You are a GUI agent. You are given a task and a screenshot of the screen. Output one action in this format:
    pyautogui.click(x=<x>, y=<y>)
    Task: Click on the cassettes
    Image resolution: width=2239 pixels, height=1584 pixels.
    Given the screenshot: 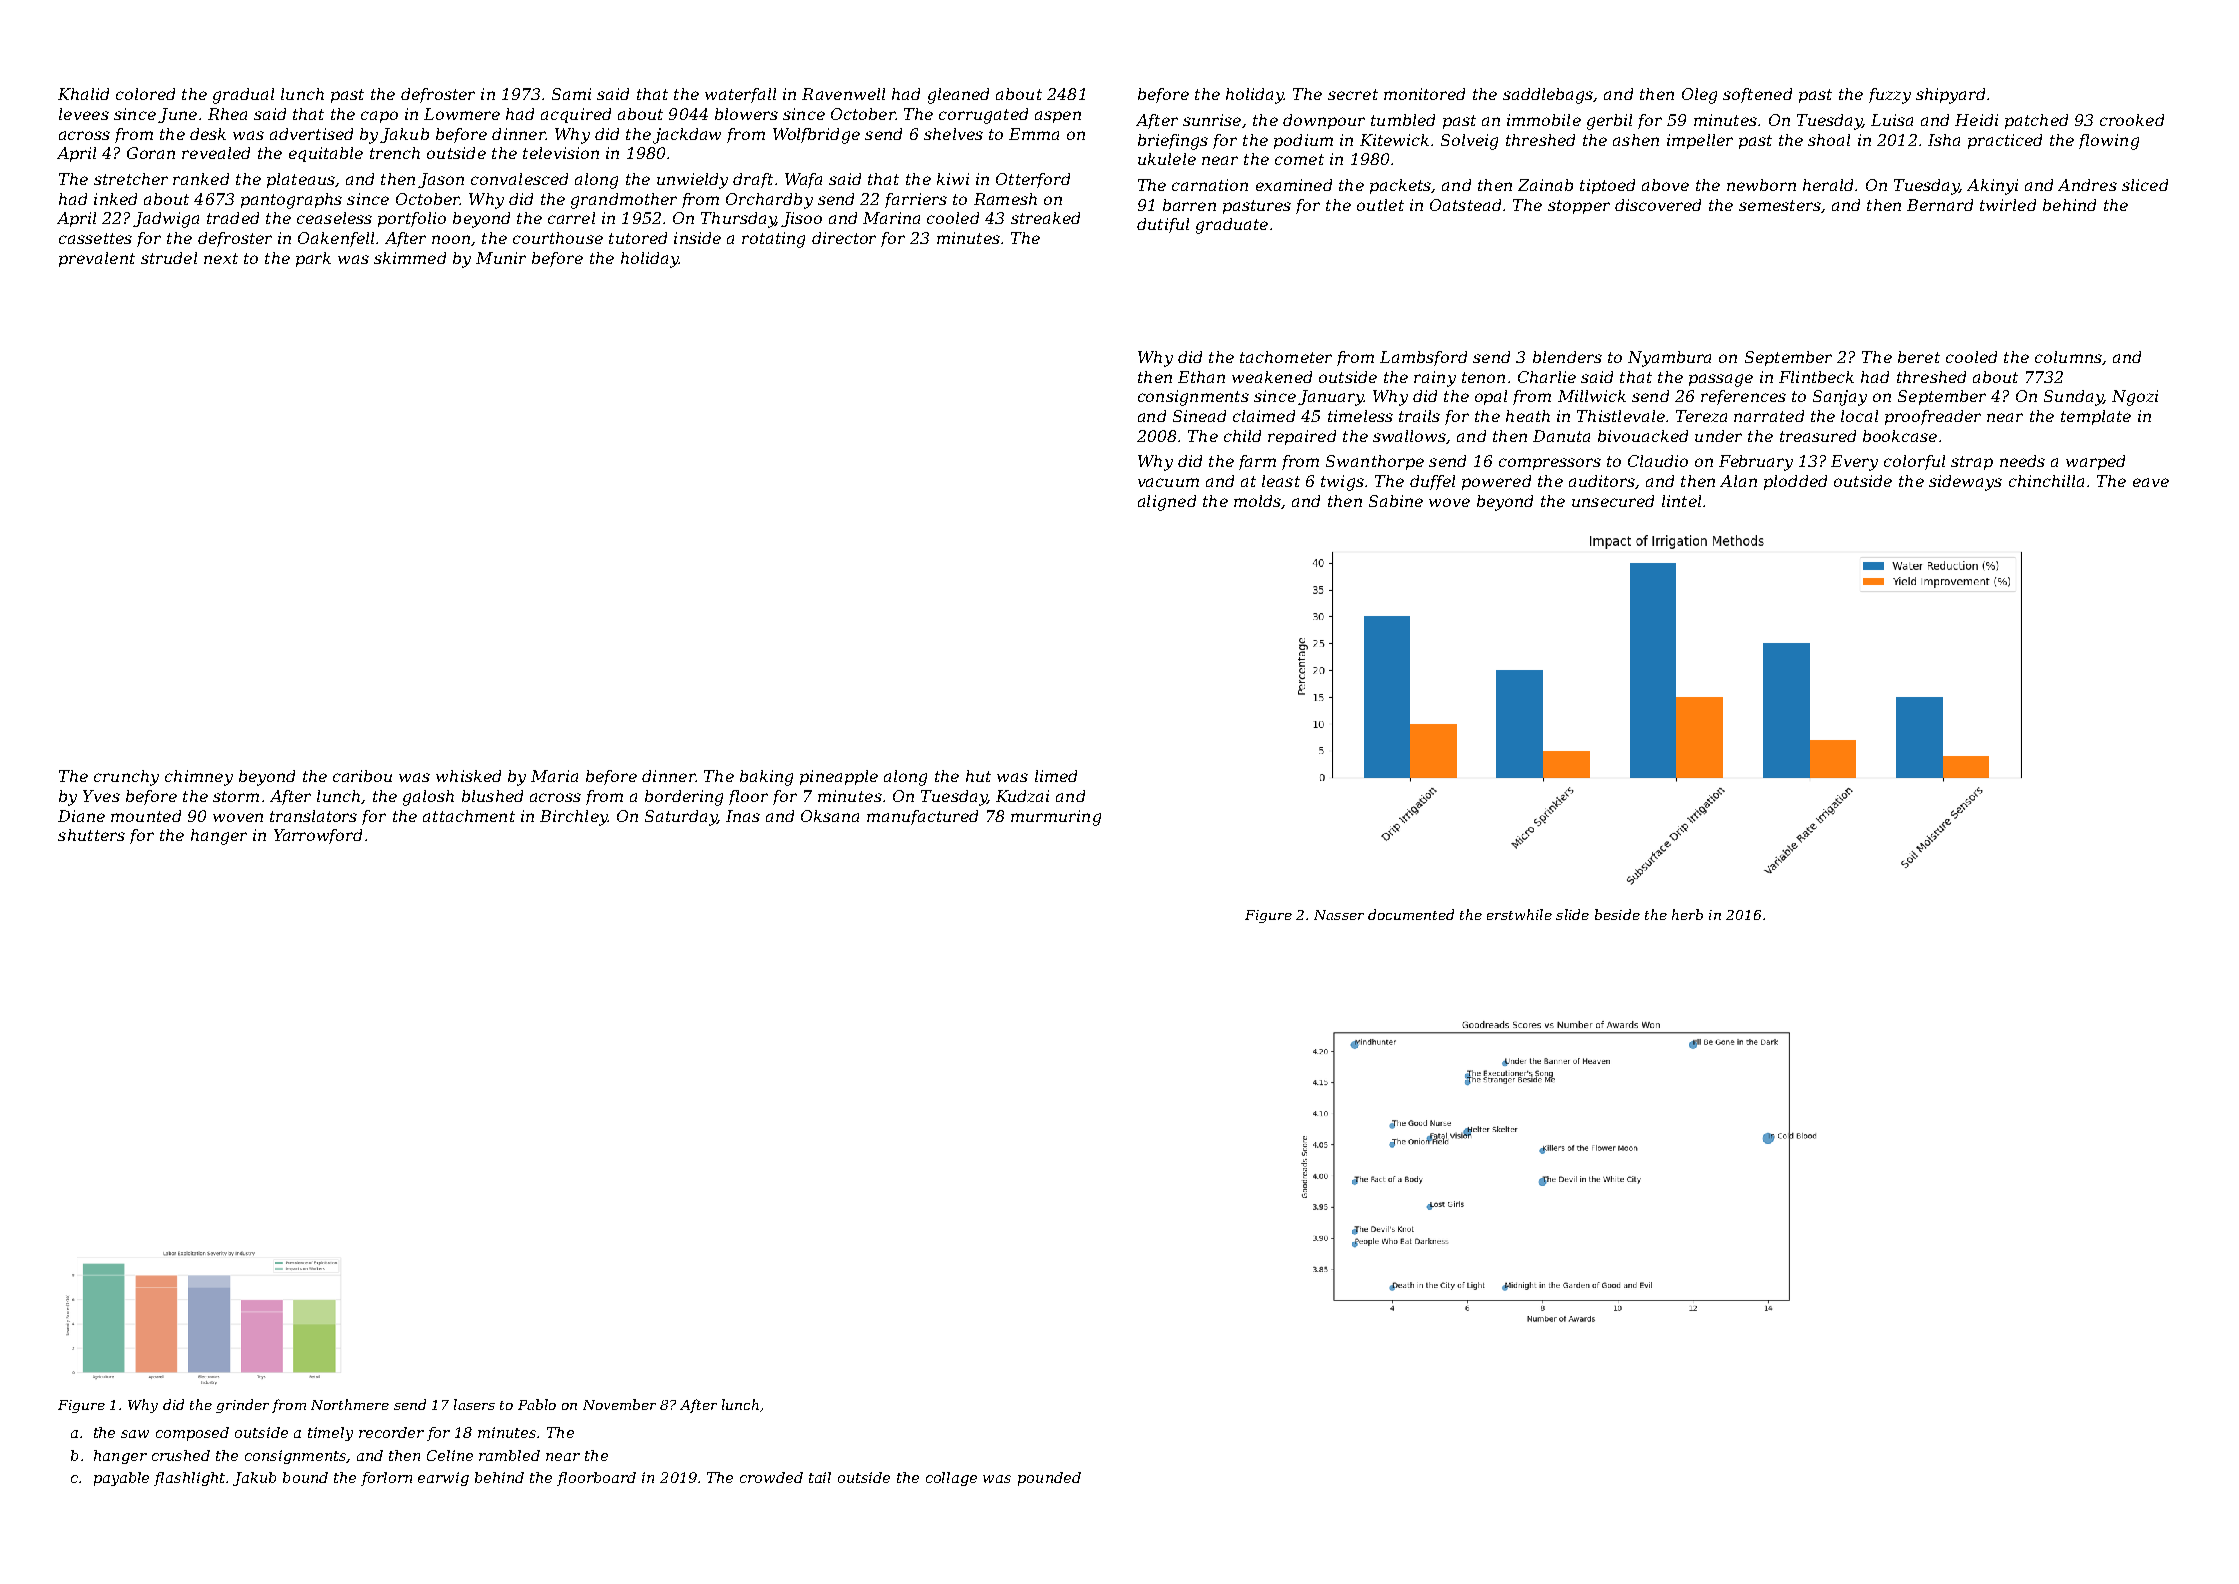 What is the action you would take?
    pyautogui.click(x=95, y=238)
